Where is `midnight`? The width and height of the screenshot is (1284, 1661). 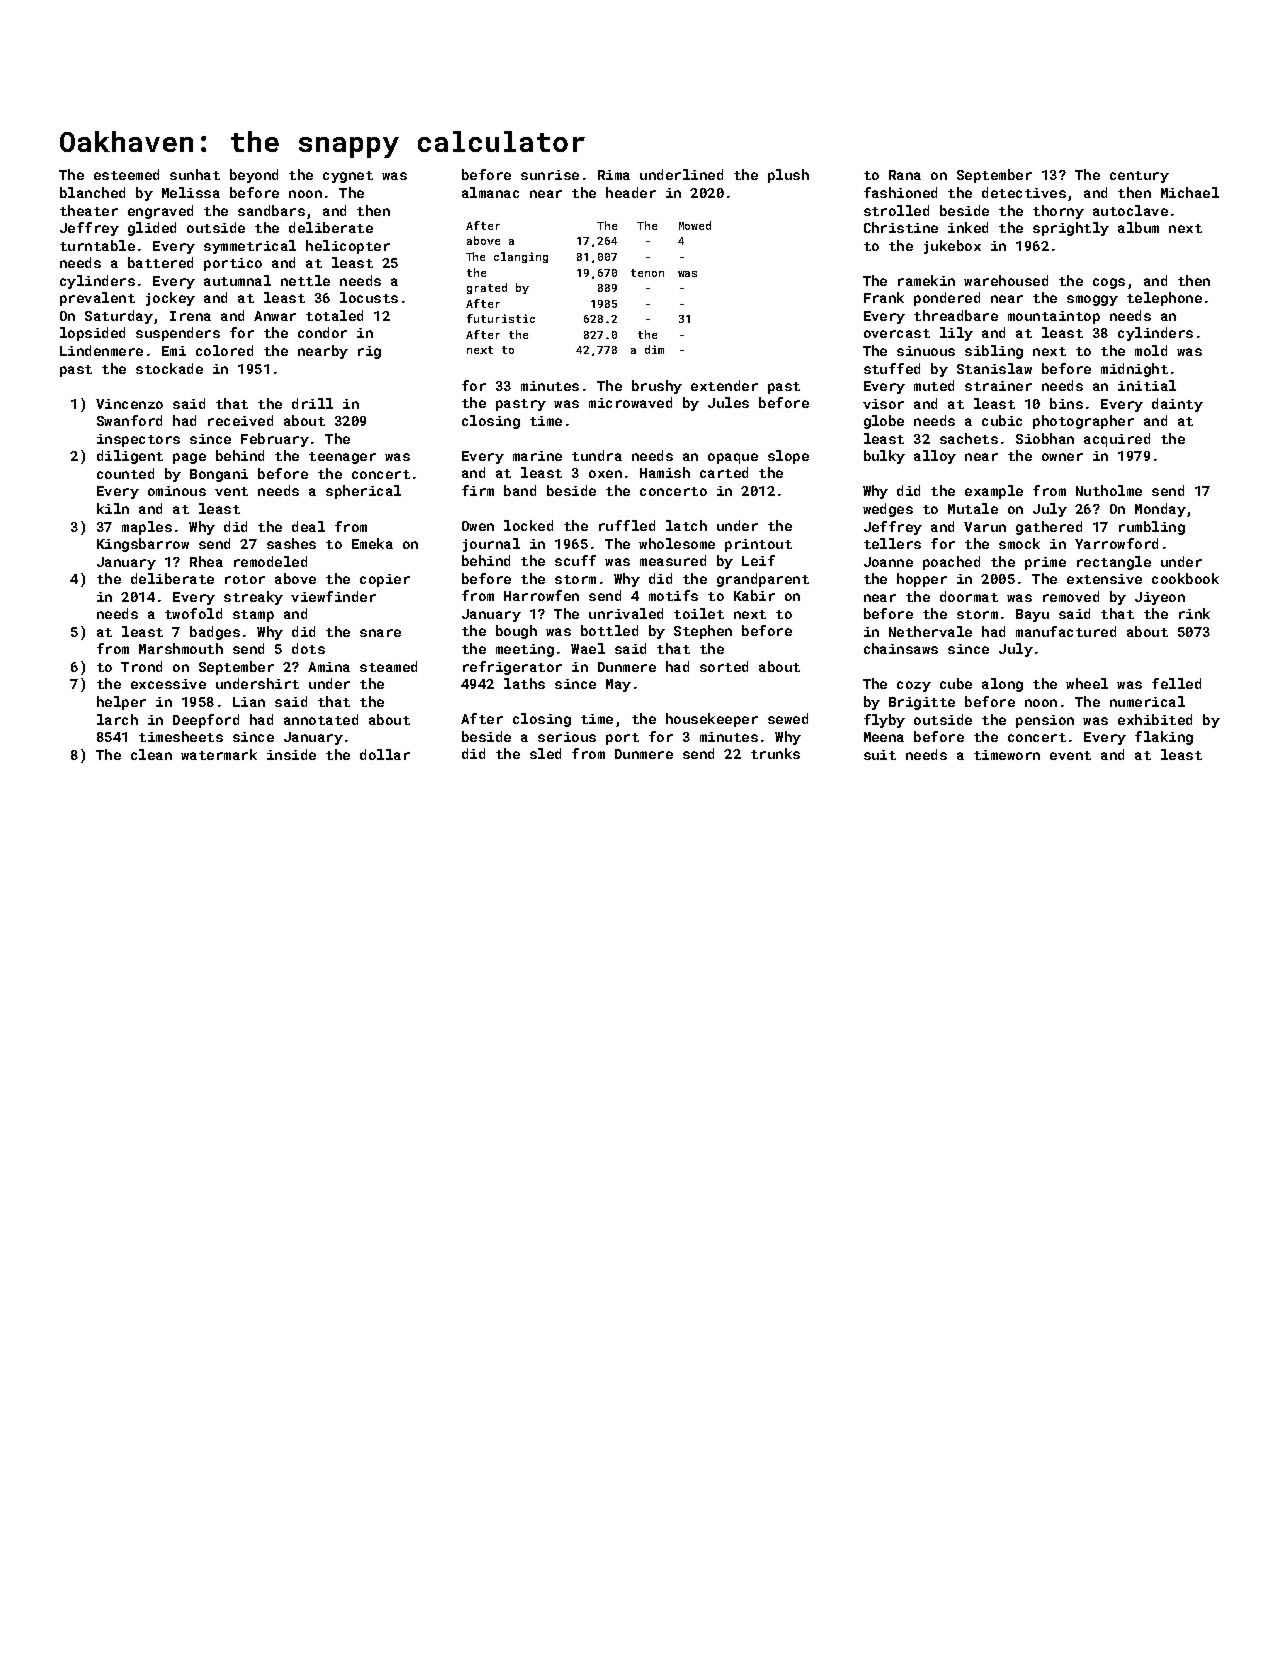
midnight is located at coordinates (1134, 370).
